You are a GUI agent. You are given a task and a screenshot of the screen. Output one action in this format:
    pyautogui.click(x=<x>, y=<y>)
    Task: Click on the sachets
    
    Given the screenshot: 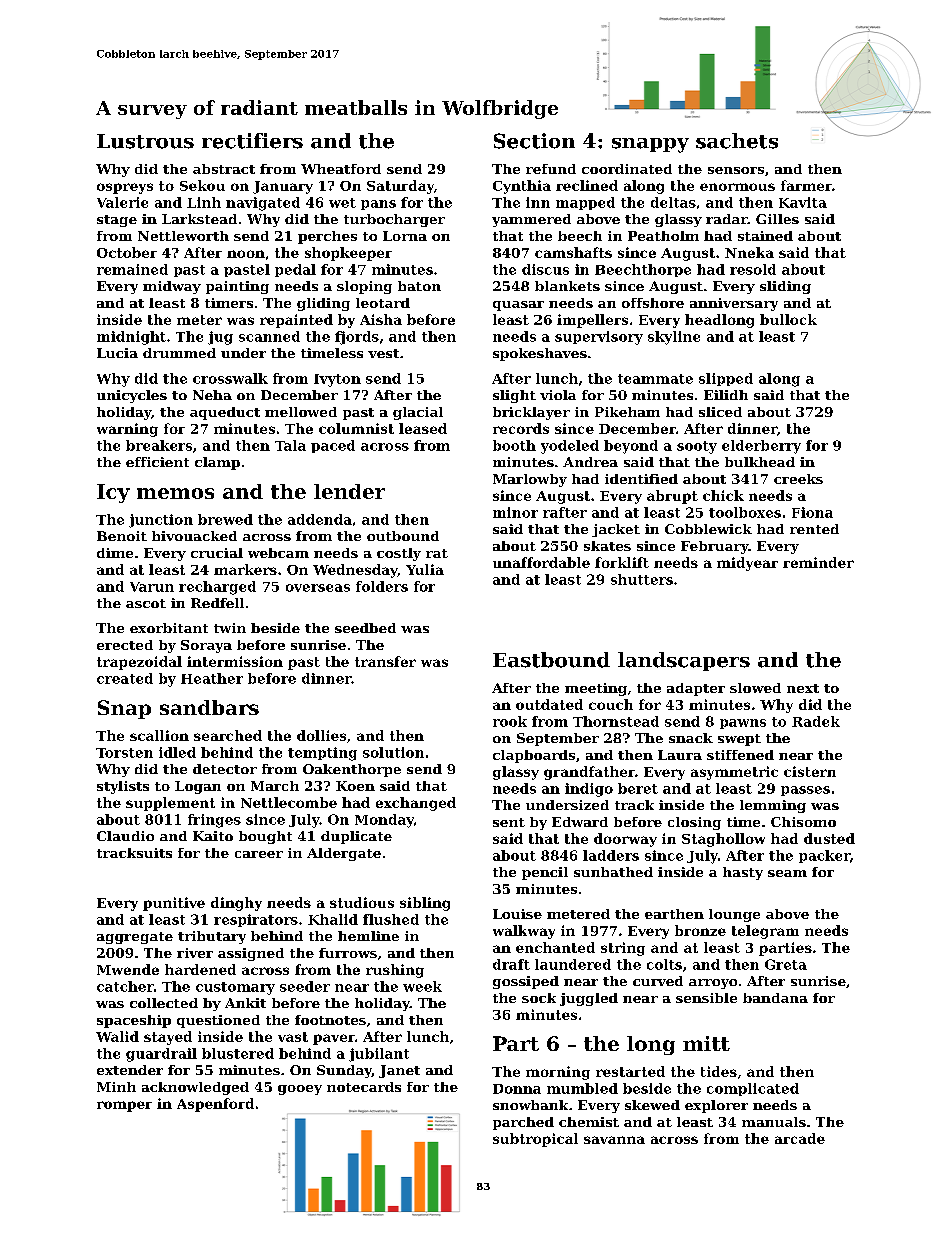 What is the action you would take?
    pyautogui.click(x=737, y=141)
